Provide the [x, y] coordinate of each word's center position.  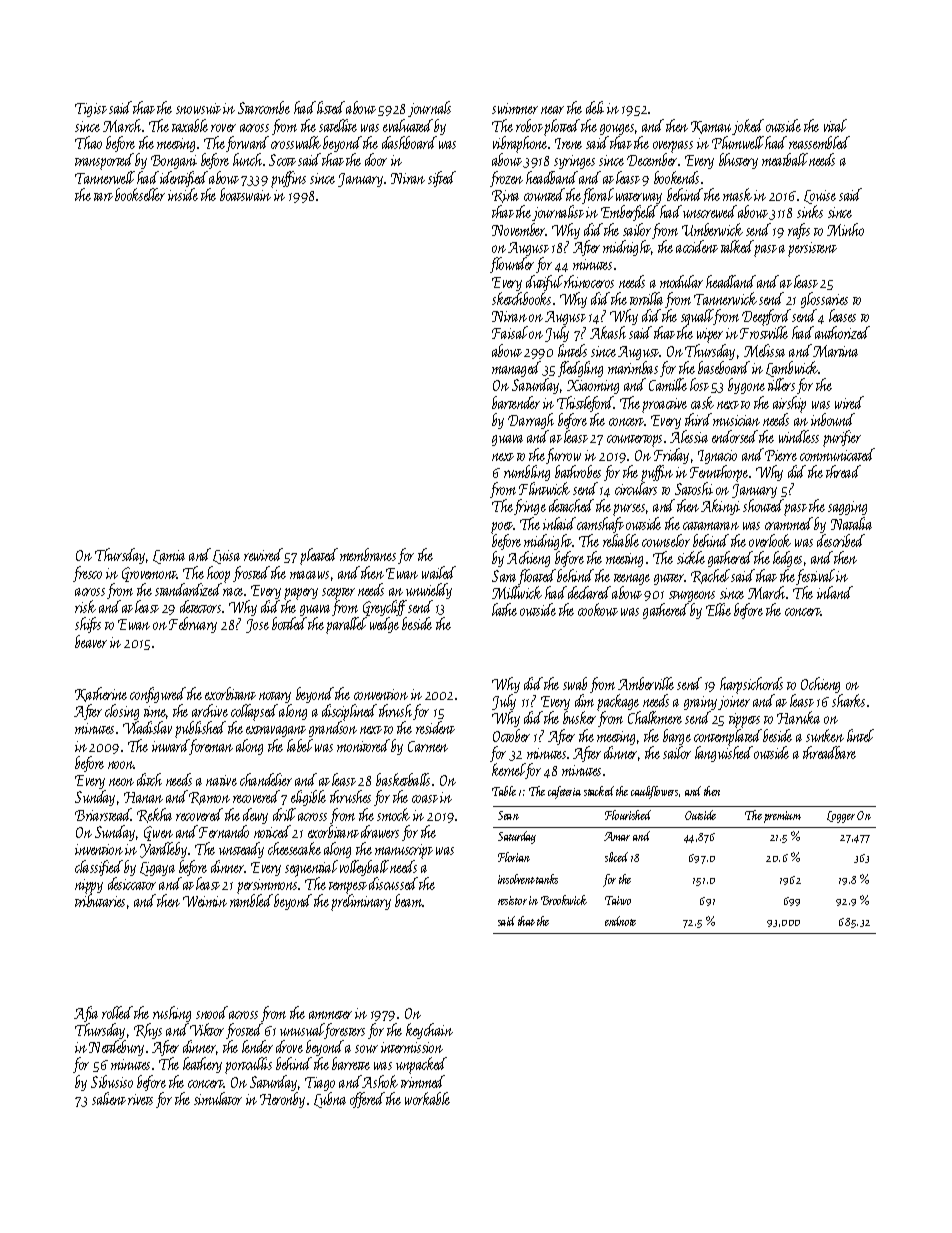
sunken [825, 735]
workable [427, 1098]
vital [835, 125]
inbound [833, 419]
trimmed [423, 1081]
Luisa [226, 557]
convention [381, 694]
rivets [140, 1099]
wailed [439, 572]
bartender [516, 402]
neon [121, 782]
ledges [787, 559]
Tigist [91, 110]
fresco [87, 574]
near [552, 110]
